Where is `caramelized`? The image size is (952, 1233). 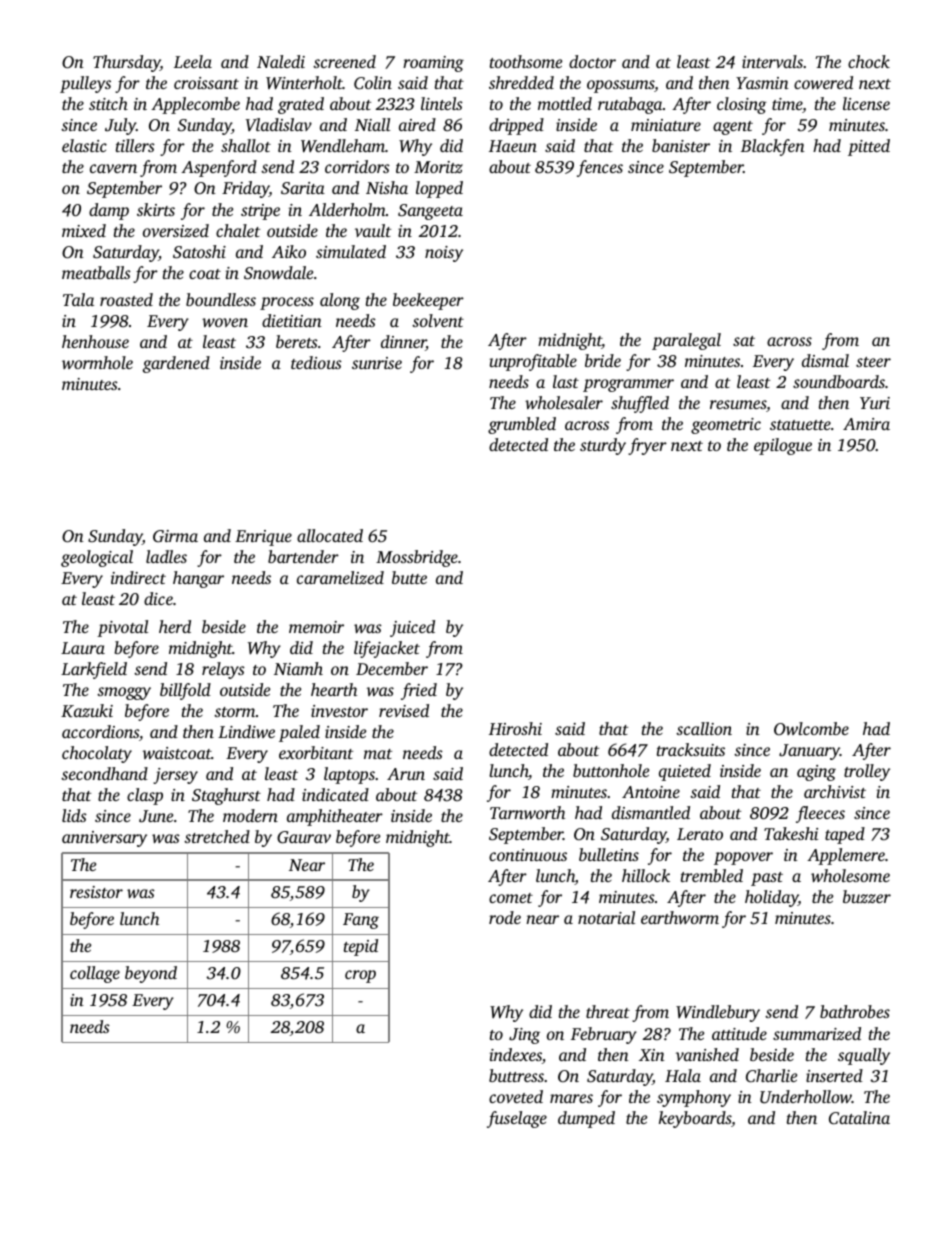 caramelized is located at coordinates (340, 577).
